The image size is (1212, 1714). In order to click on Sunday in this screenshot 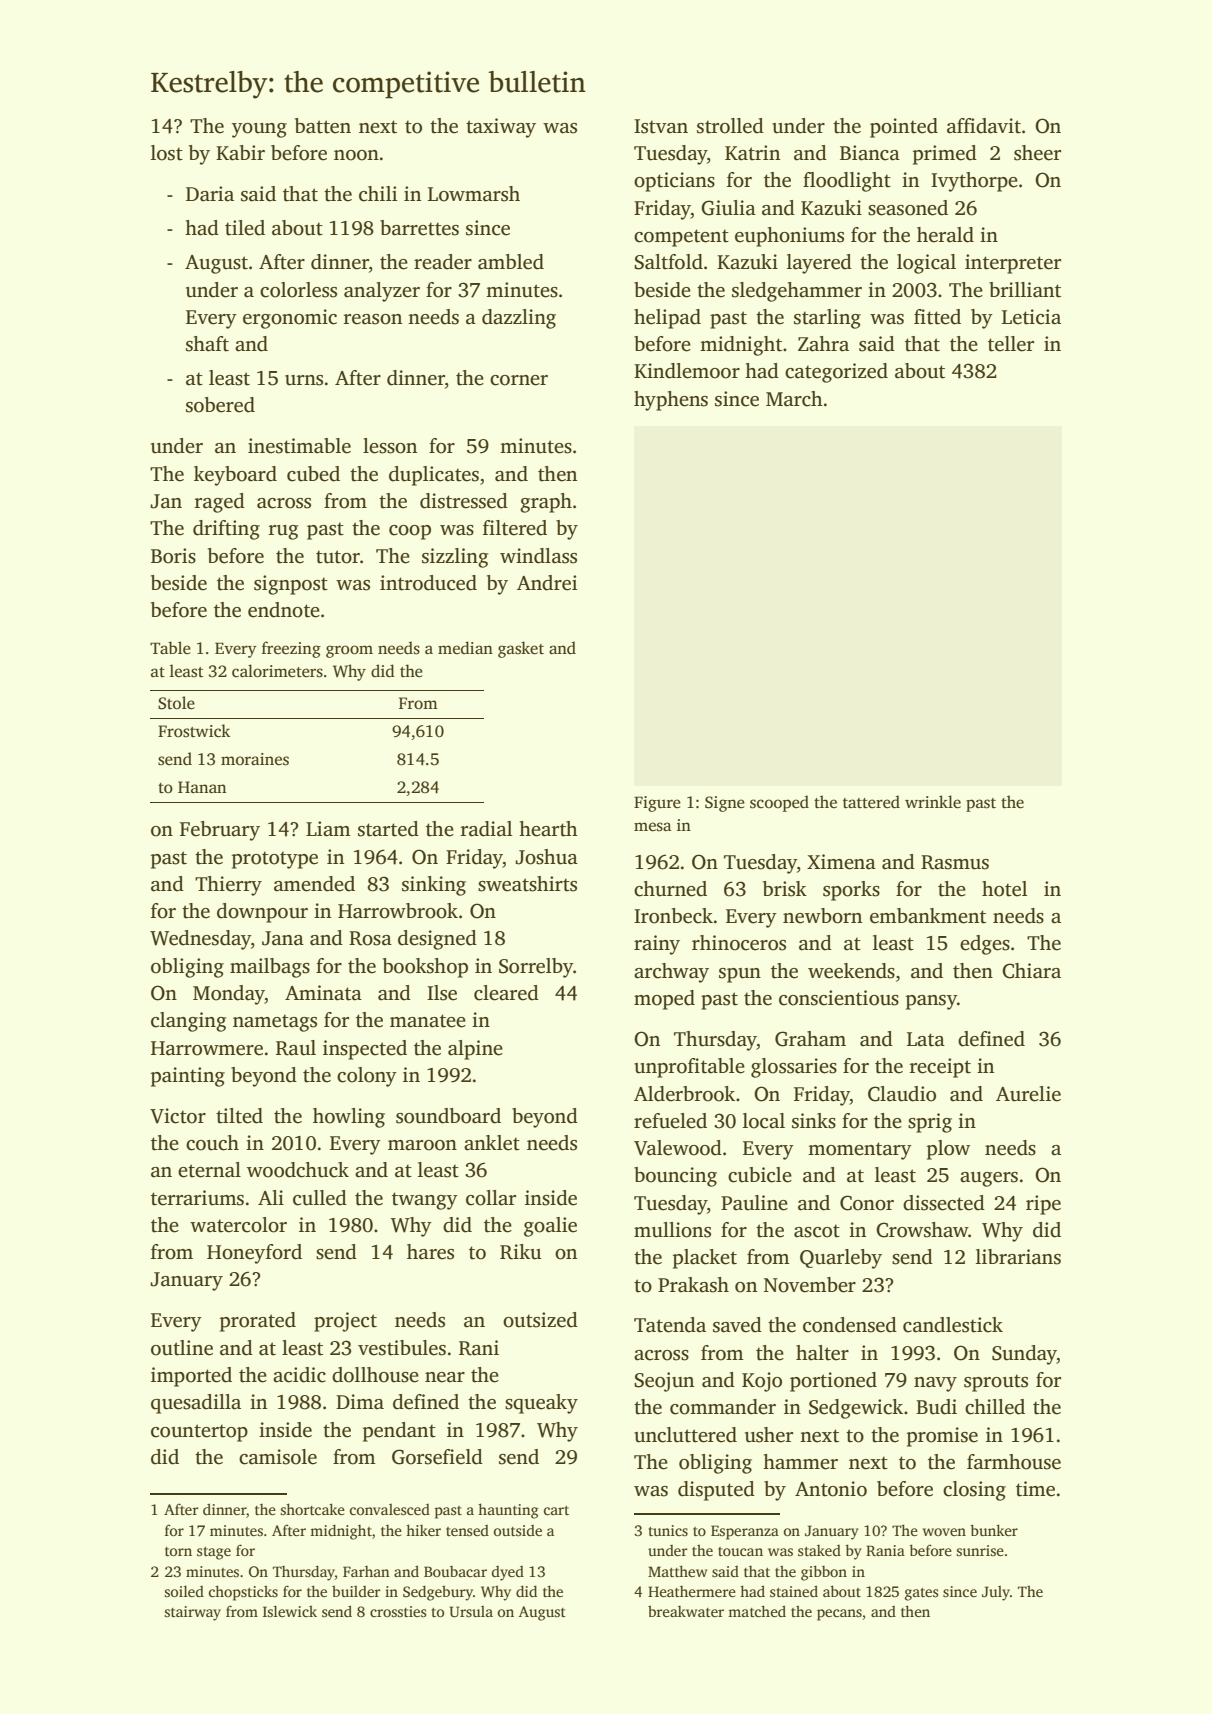, I will do `click(1024, 1355)`.
